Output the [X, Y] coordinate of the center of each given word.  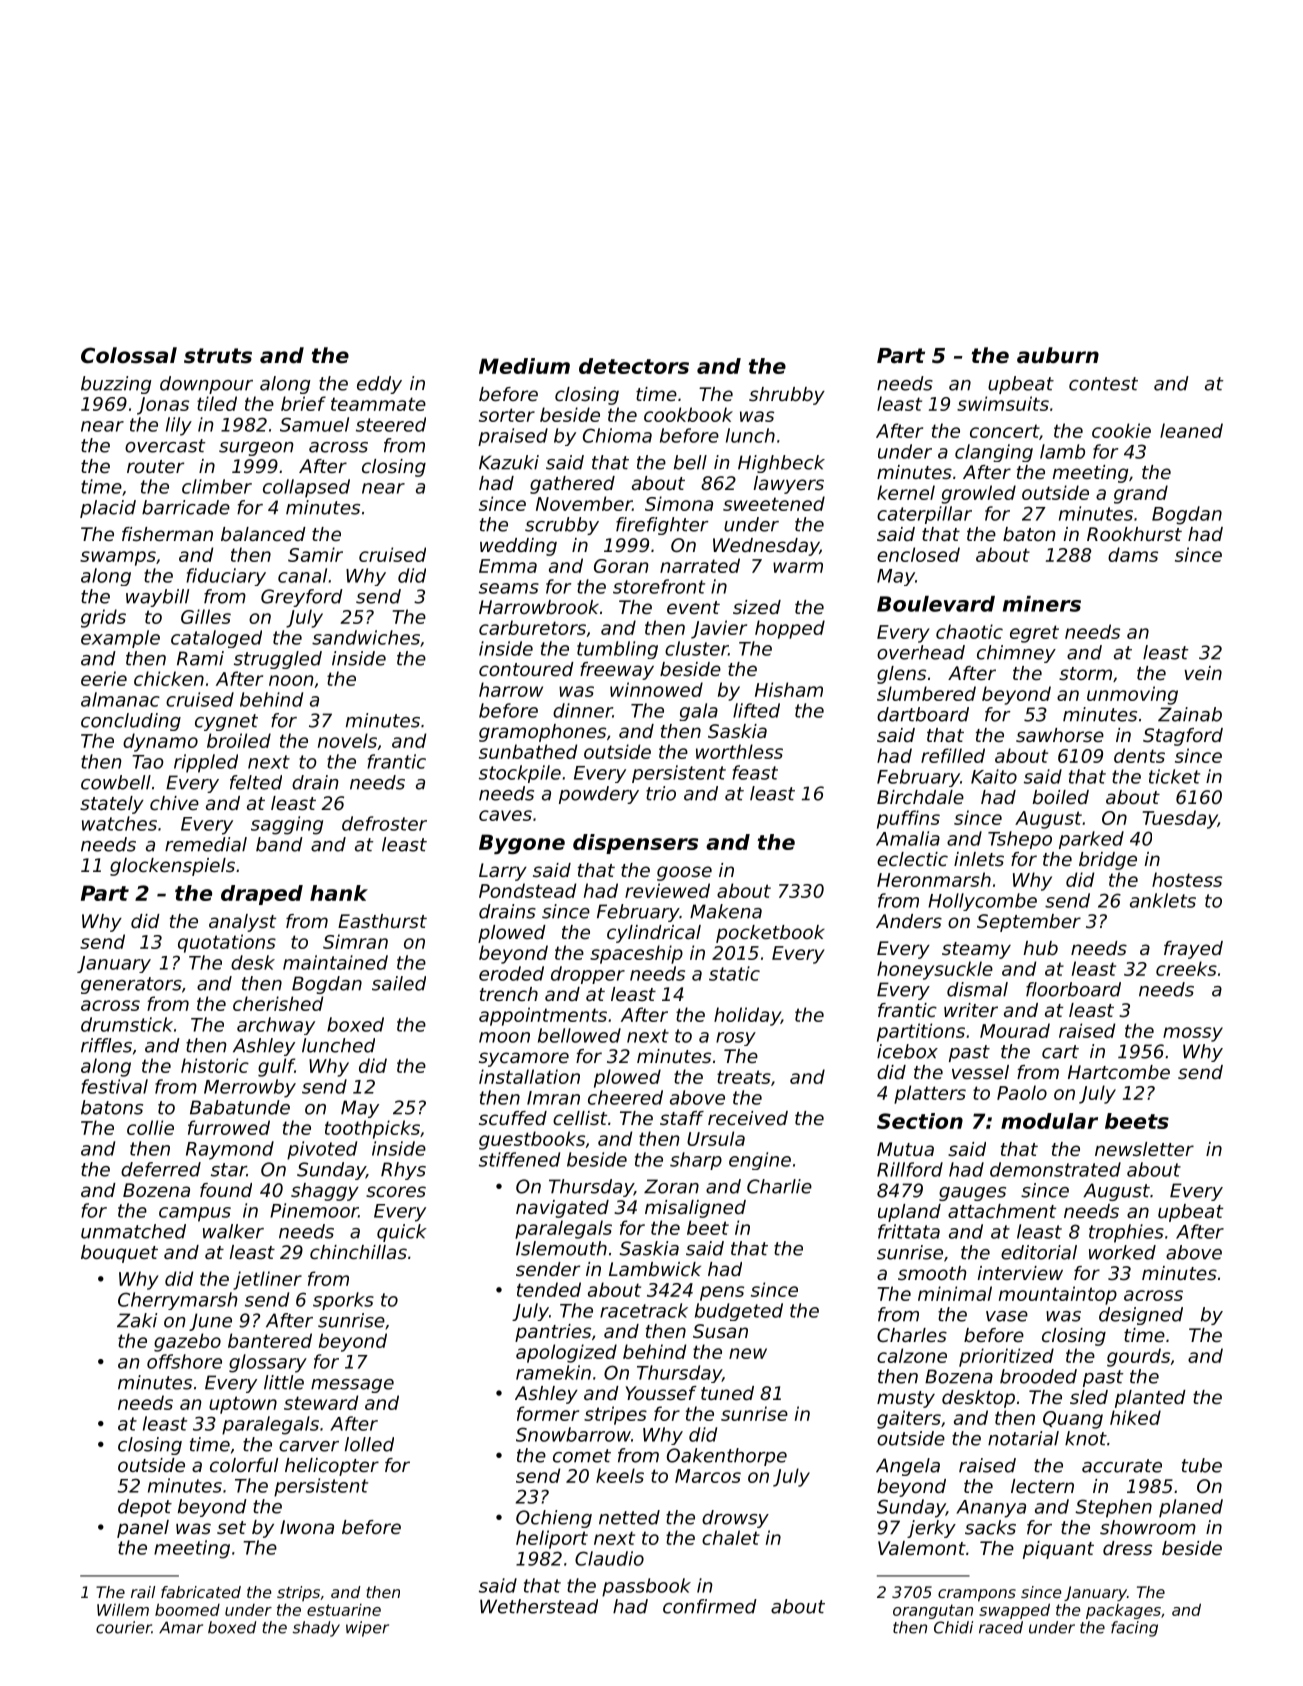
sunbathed [528, 751]
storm [1085, 673]
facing [1134, 1629]
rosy [736, 1039]
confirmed [710, 1606]
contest [1103, 384]
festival [114, 1086]
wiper [367, 1629]
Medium [524, 366]
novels [347, 740]
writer [971, 1010]
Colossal [129, 355]
